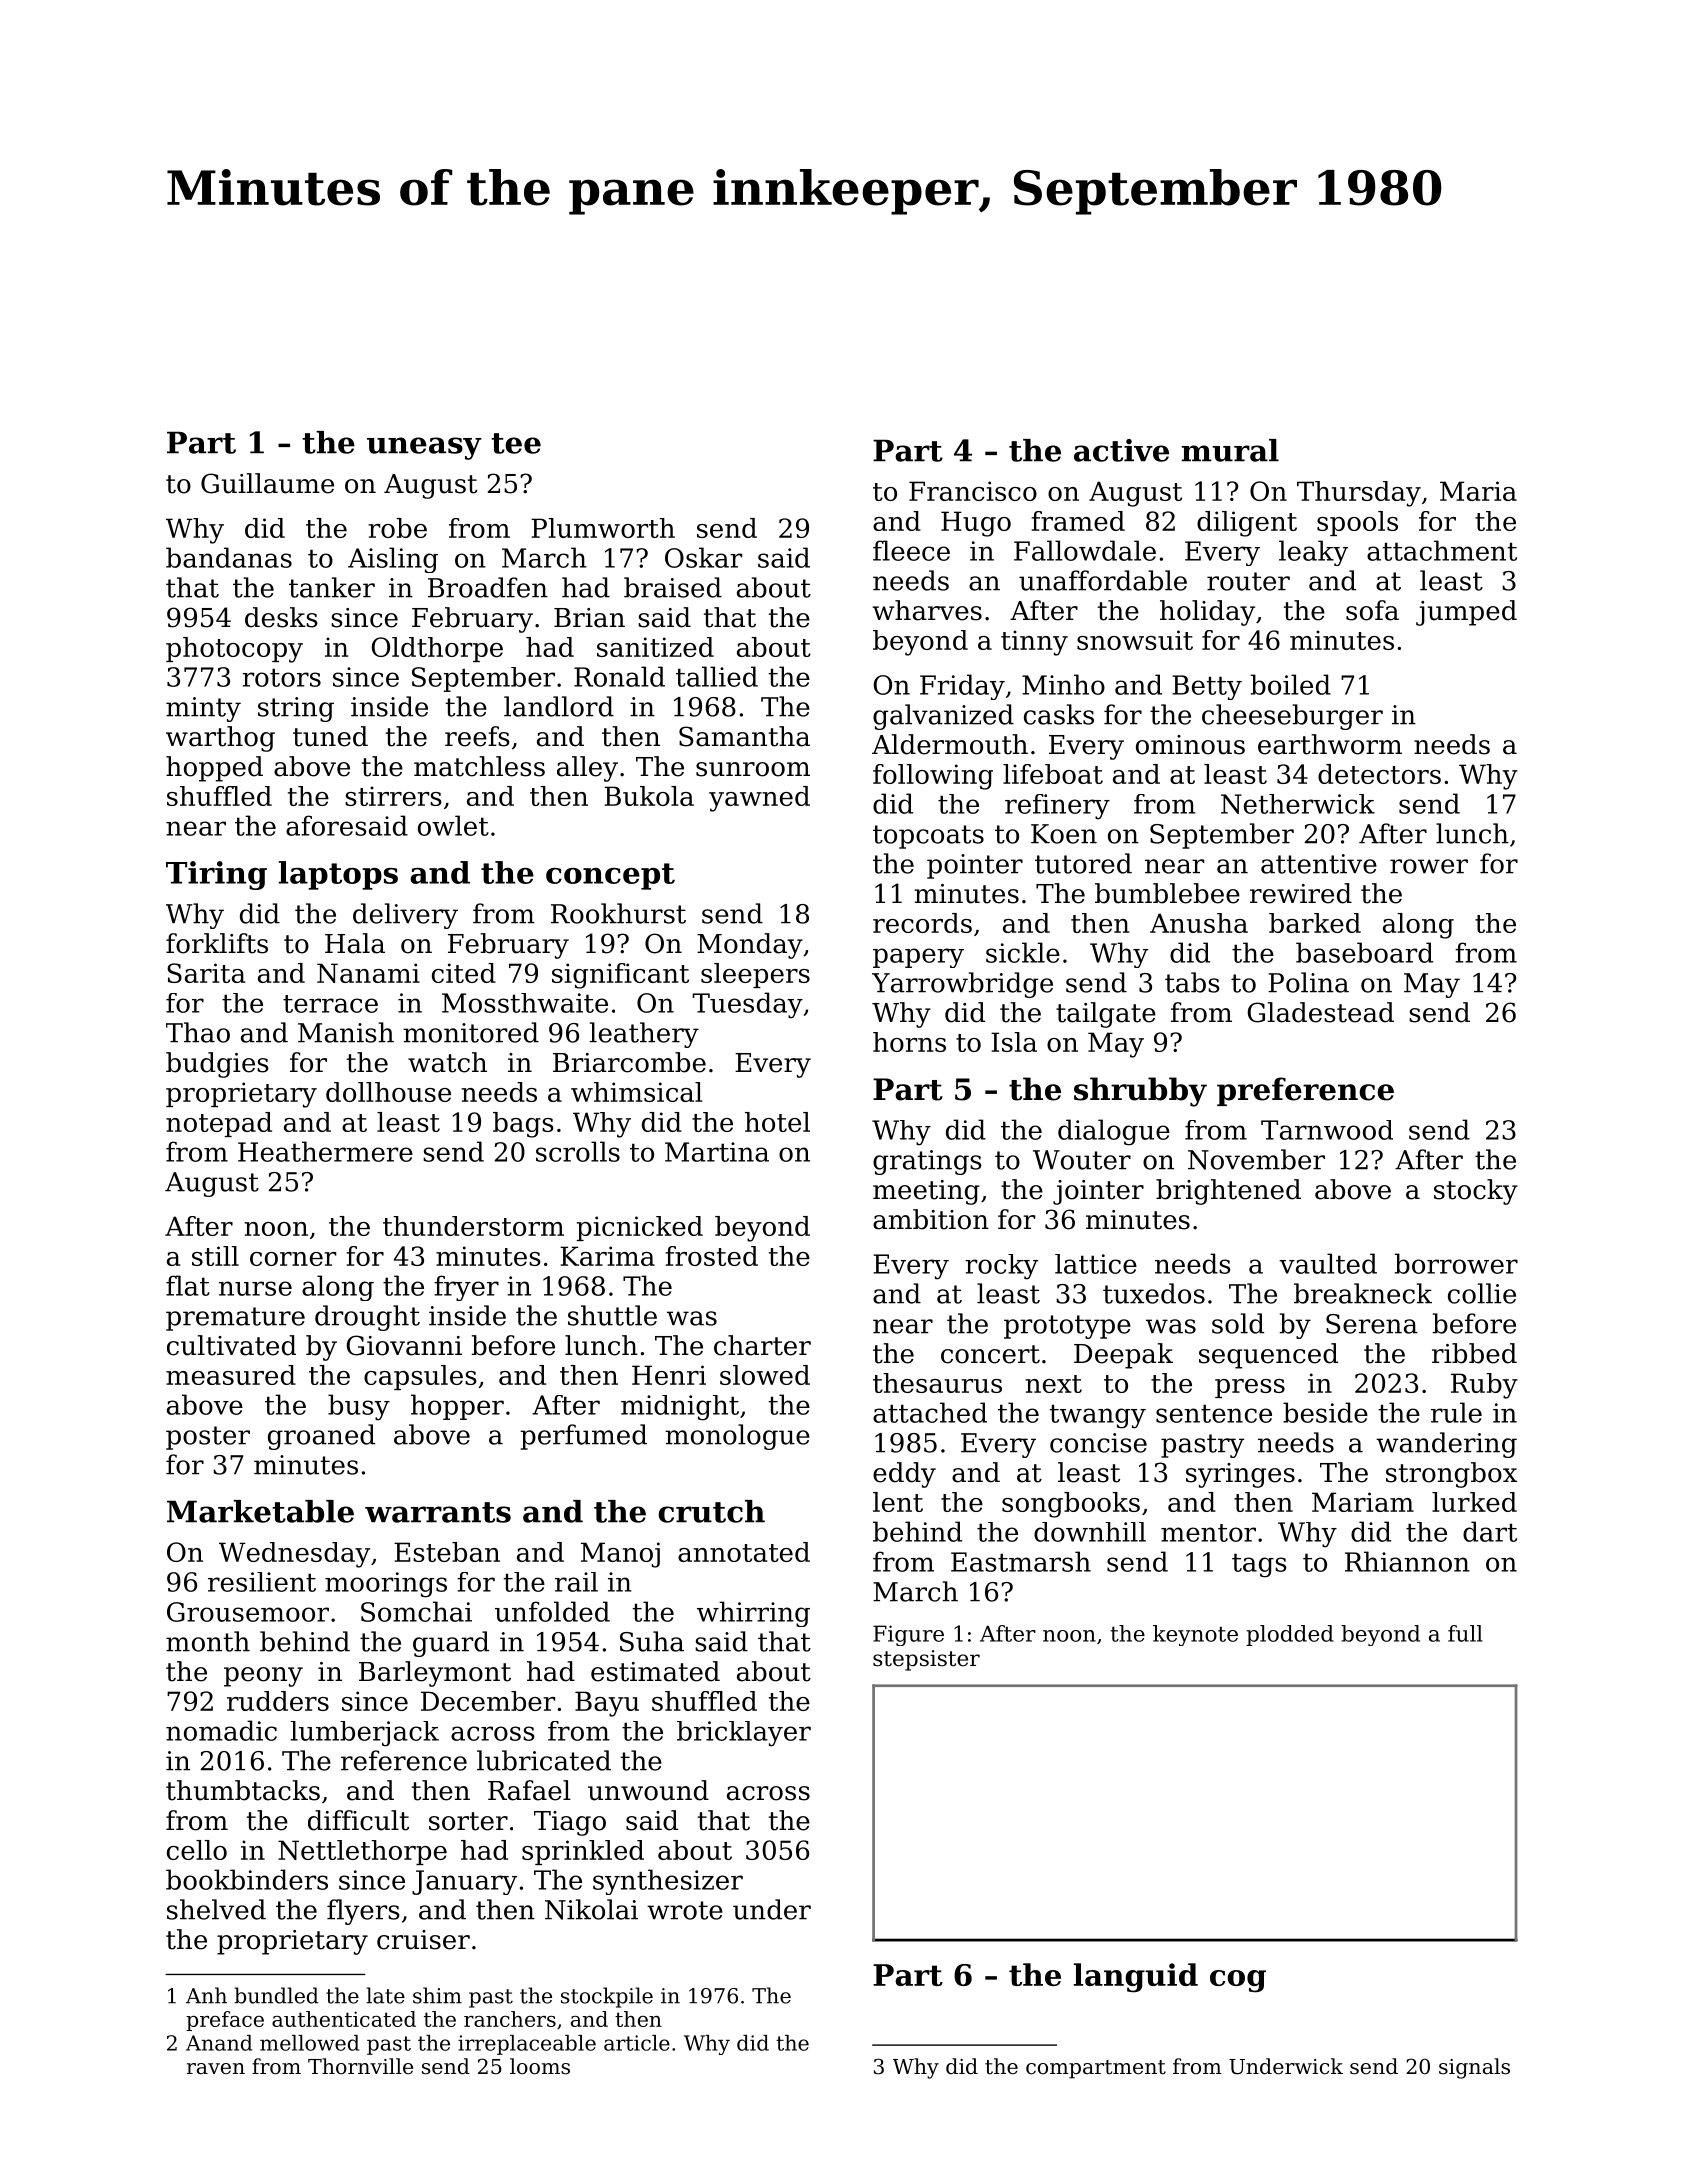 Image resolution: width=1683 pixels, height=2178 pixels. Describe the element at coordinates (620, 1555) in the screenshot. I see `Manoj` at that location.
